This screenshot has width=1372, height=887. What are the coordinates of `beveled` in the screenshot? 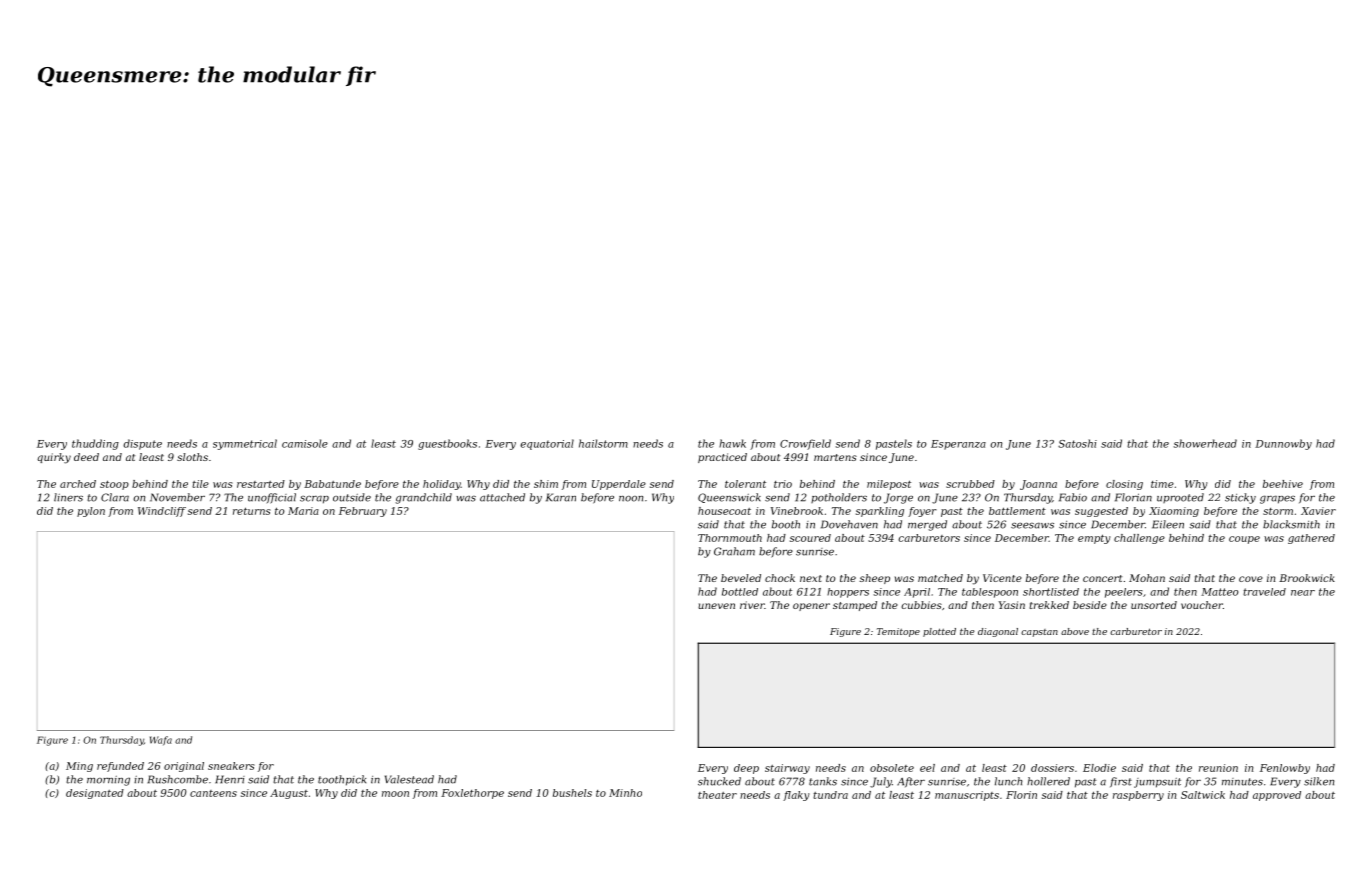 It's located at (741, 578).
